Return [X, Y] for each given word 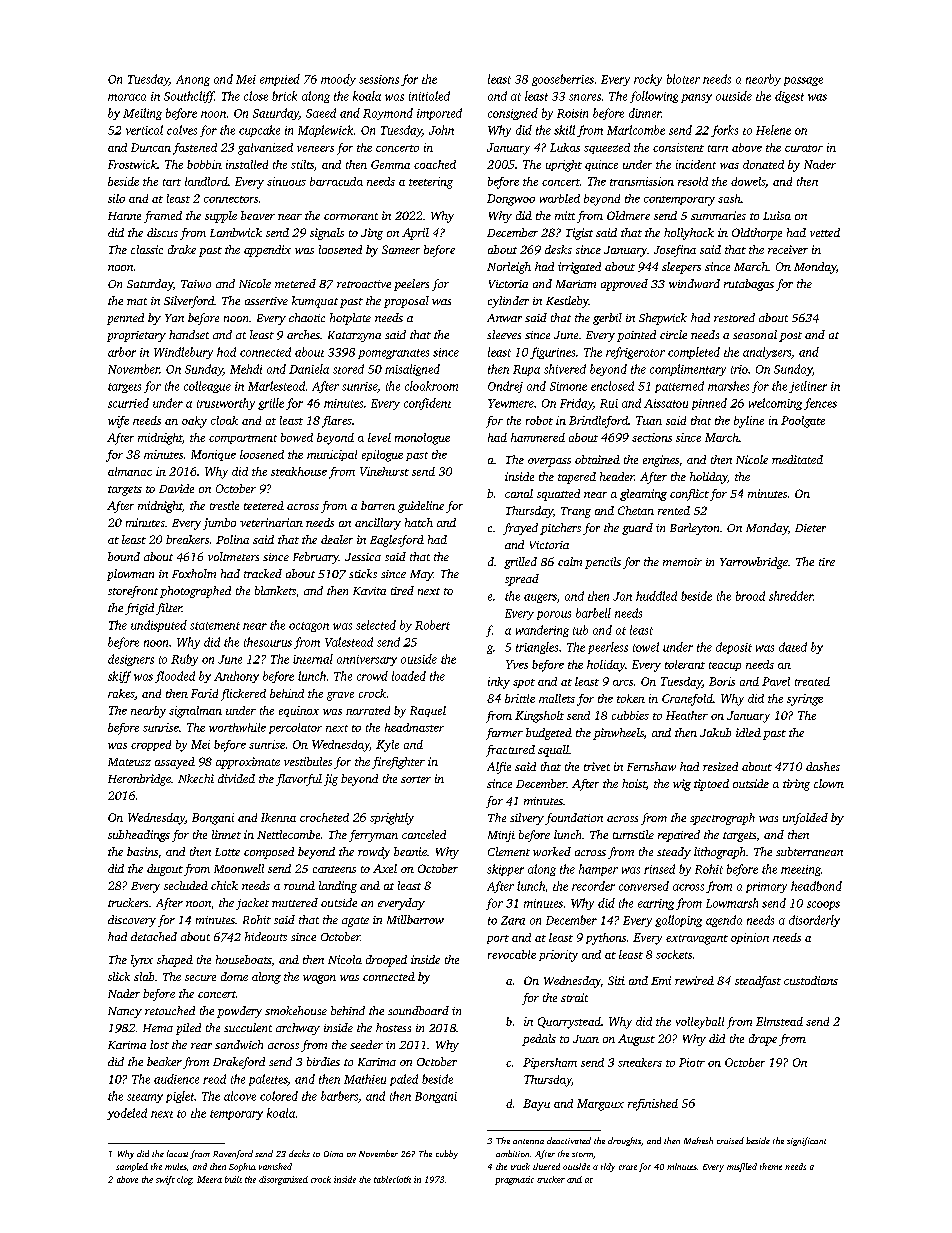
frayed [520, 529]
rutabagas [749, 285]
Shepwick [663, 319]
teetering [431, 183]
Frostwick [132, 164]
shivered [565, 369]
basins [142, 851]
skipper [505, 870]
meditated [797, 459]
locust [177, 1153]
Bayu [536, 1105]
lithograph [719, 853]
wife [118, 422]
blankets [275, 590]
